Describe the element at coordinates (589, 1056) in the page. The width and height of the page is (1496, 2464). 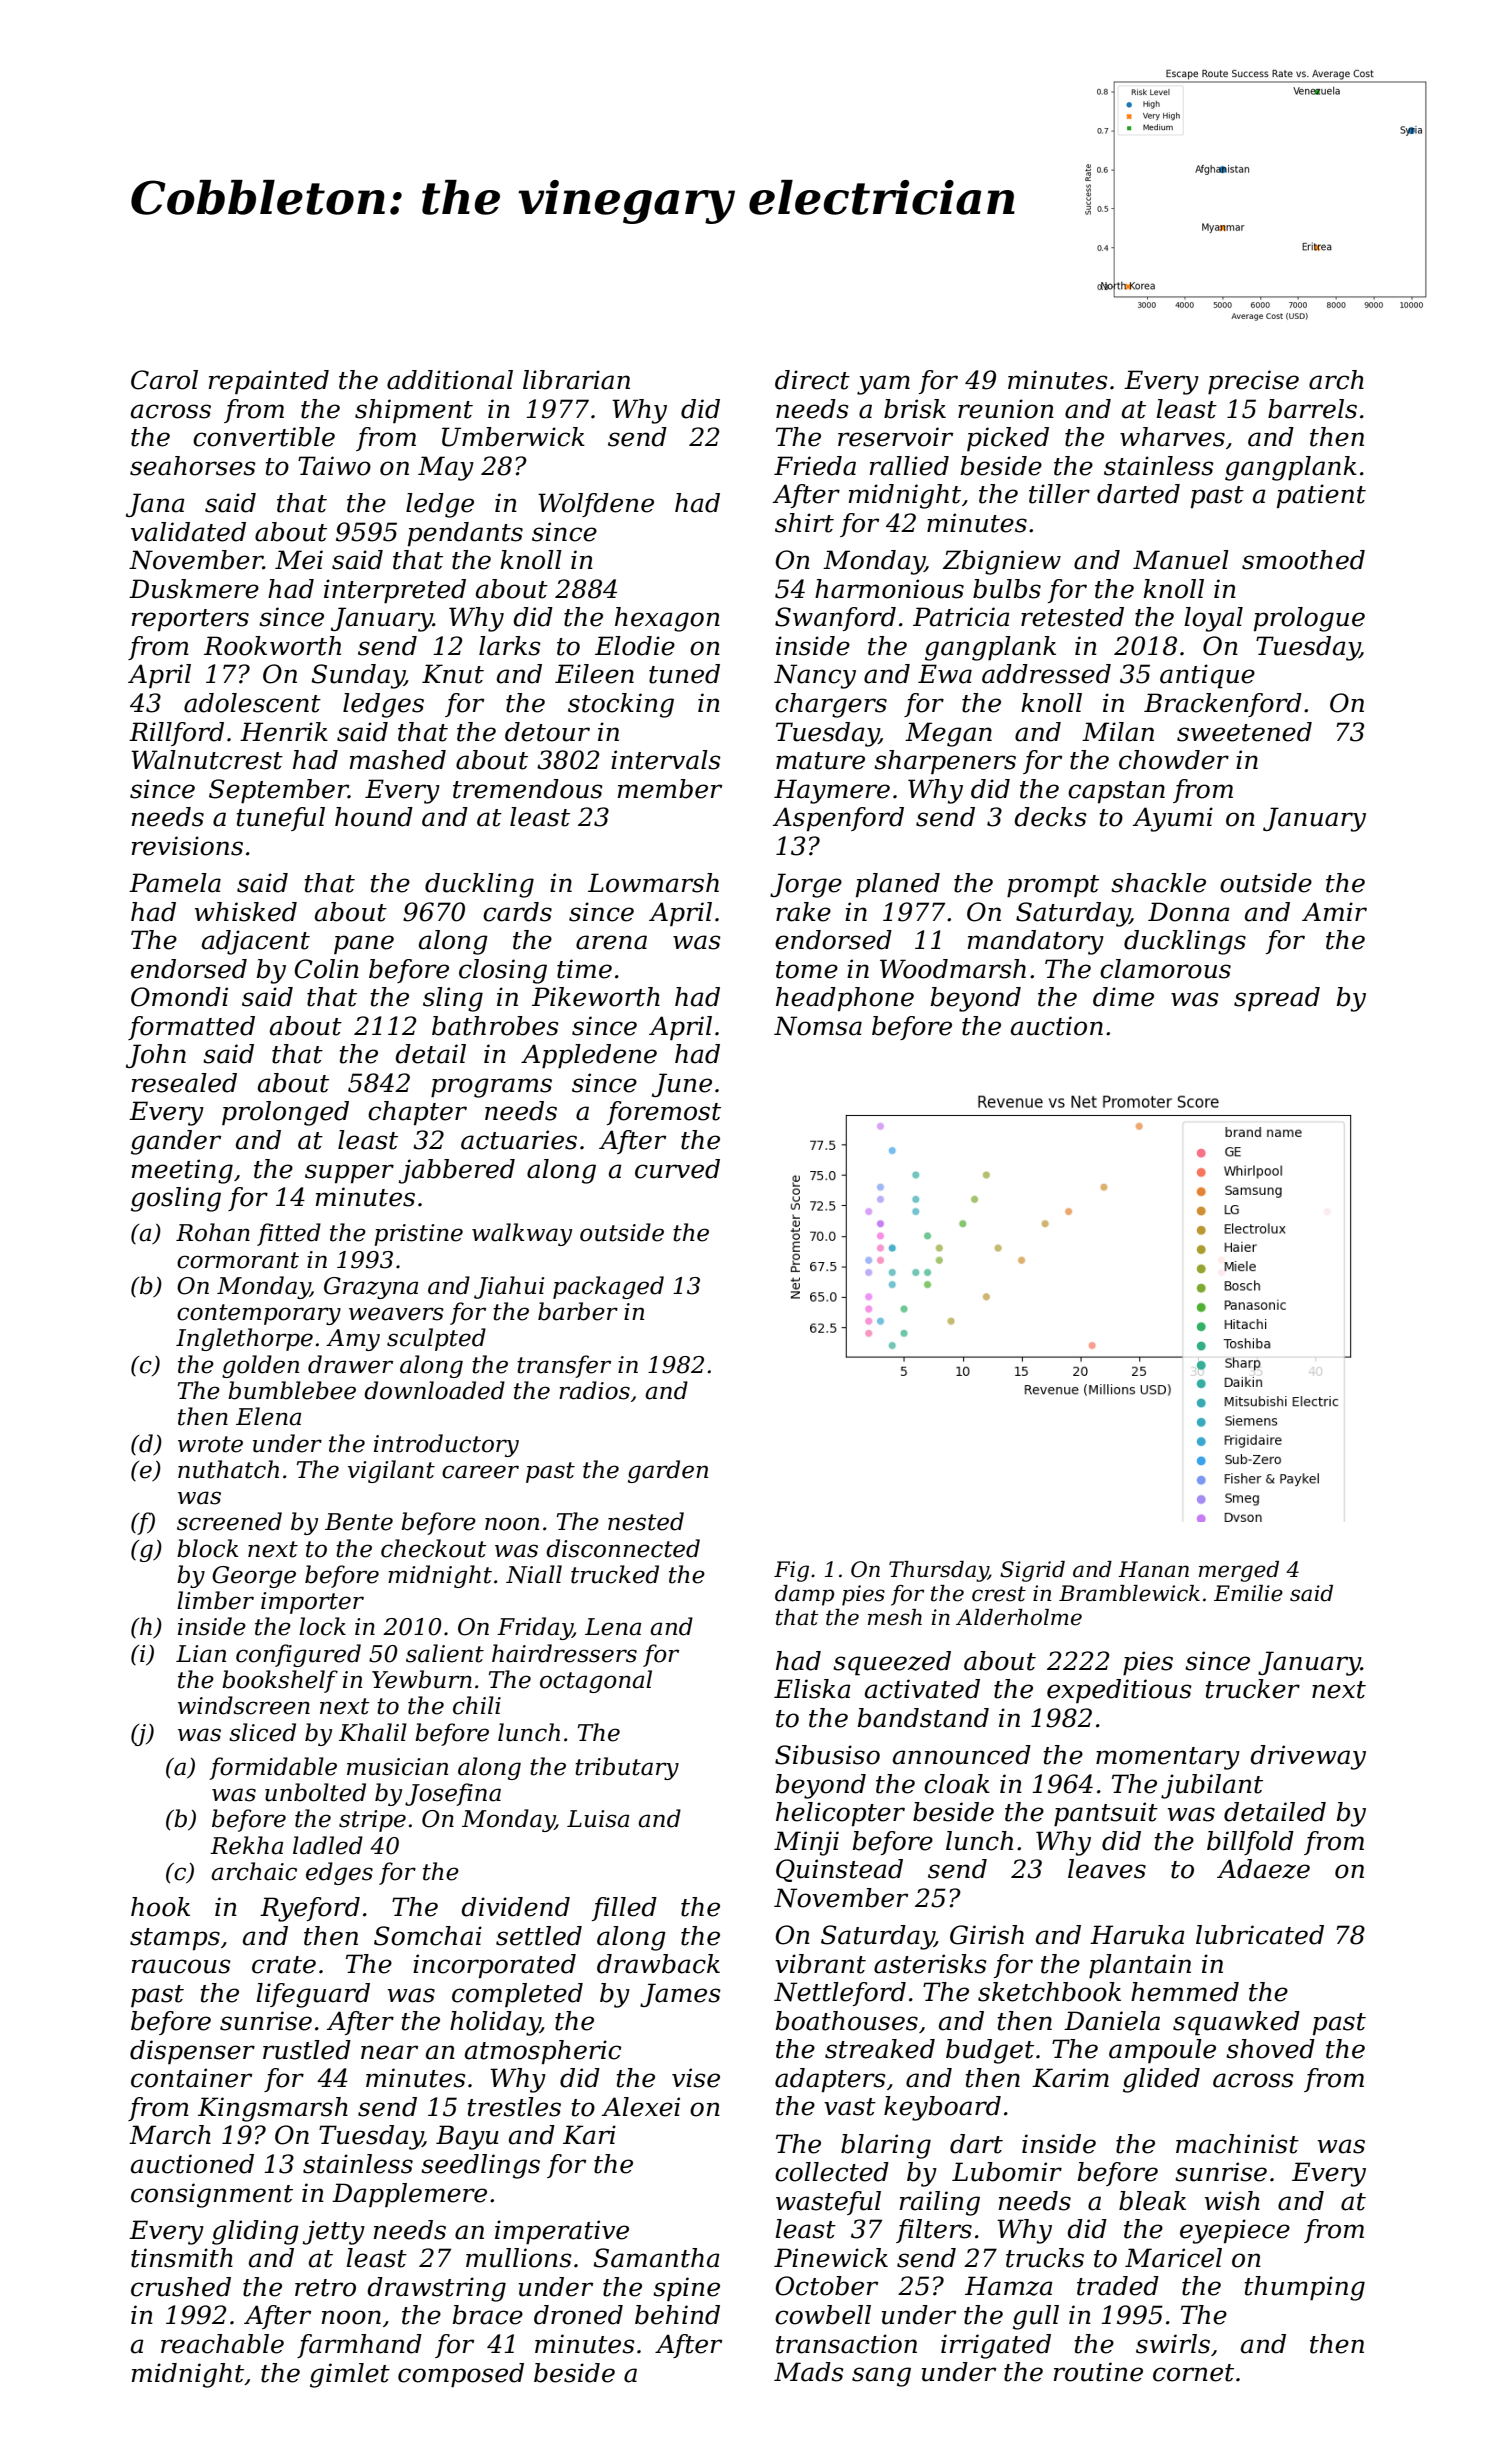
I see `Appledene` at that location.
